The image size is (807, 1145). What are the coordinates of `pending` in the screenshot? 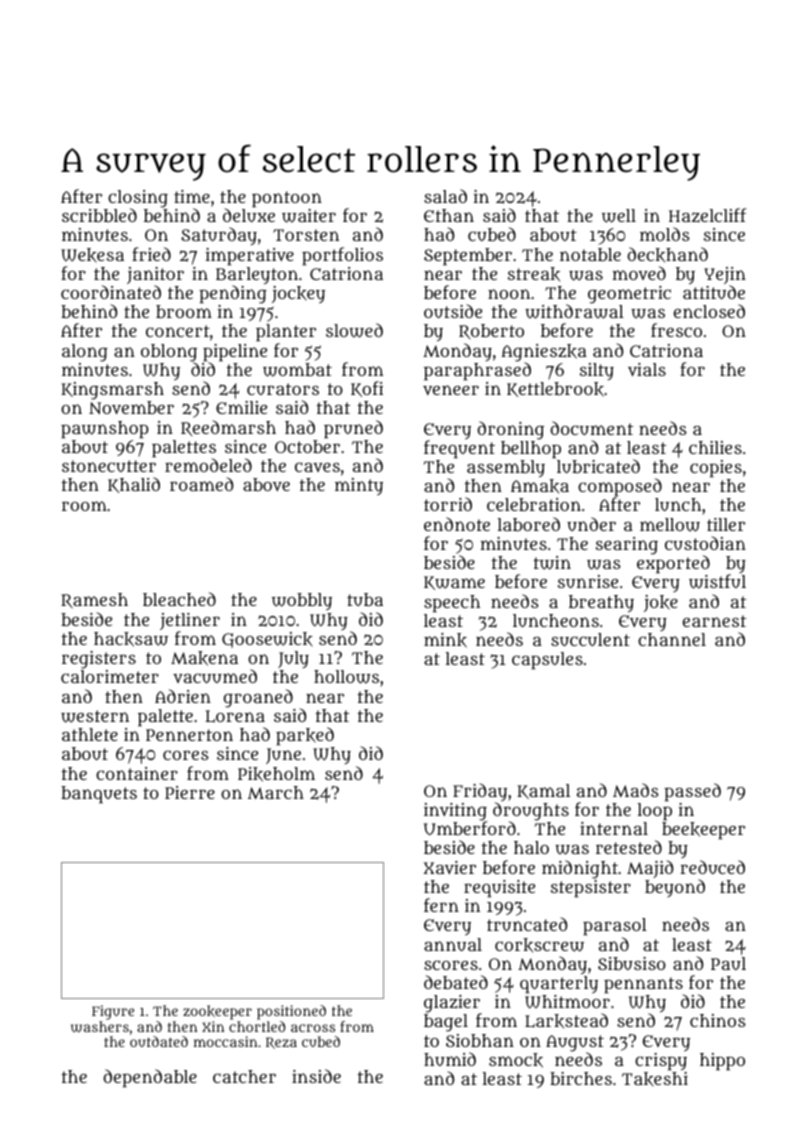 It's located at (233, 294).
